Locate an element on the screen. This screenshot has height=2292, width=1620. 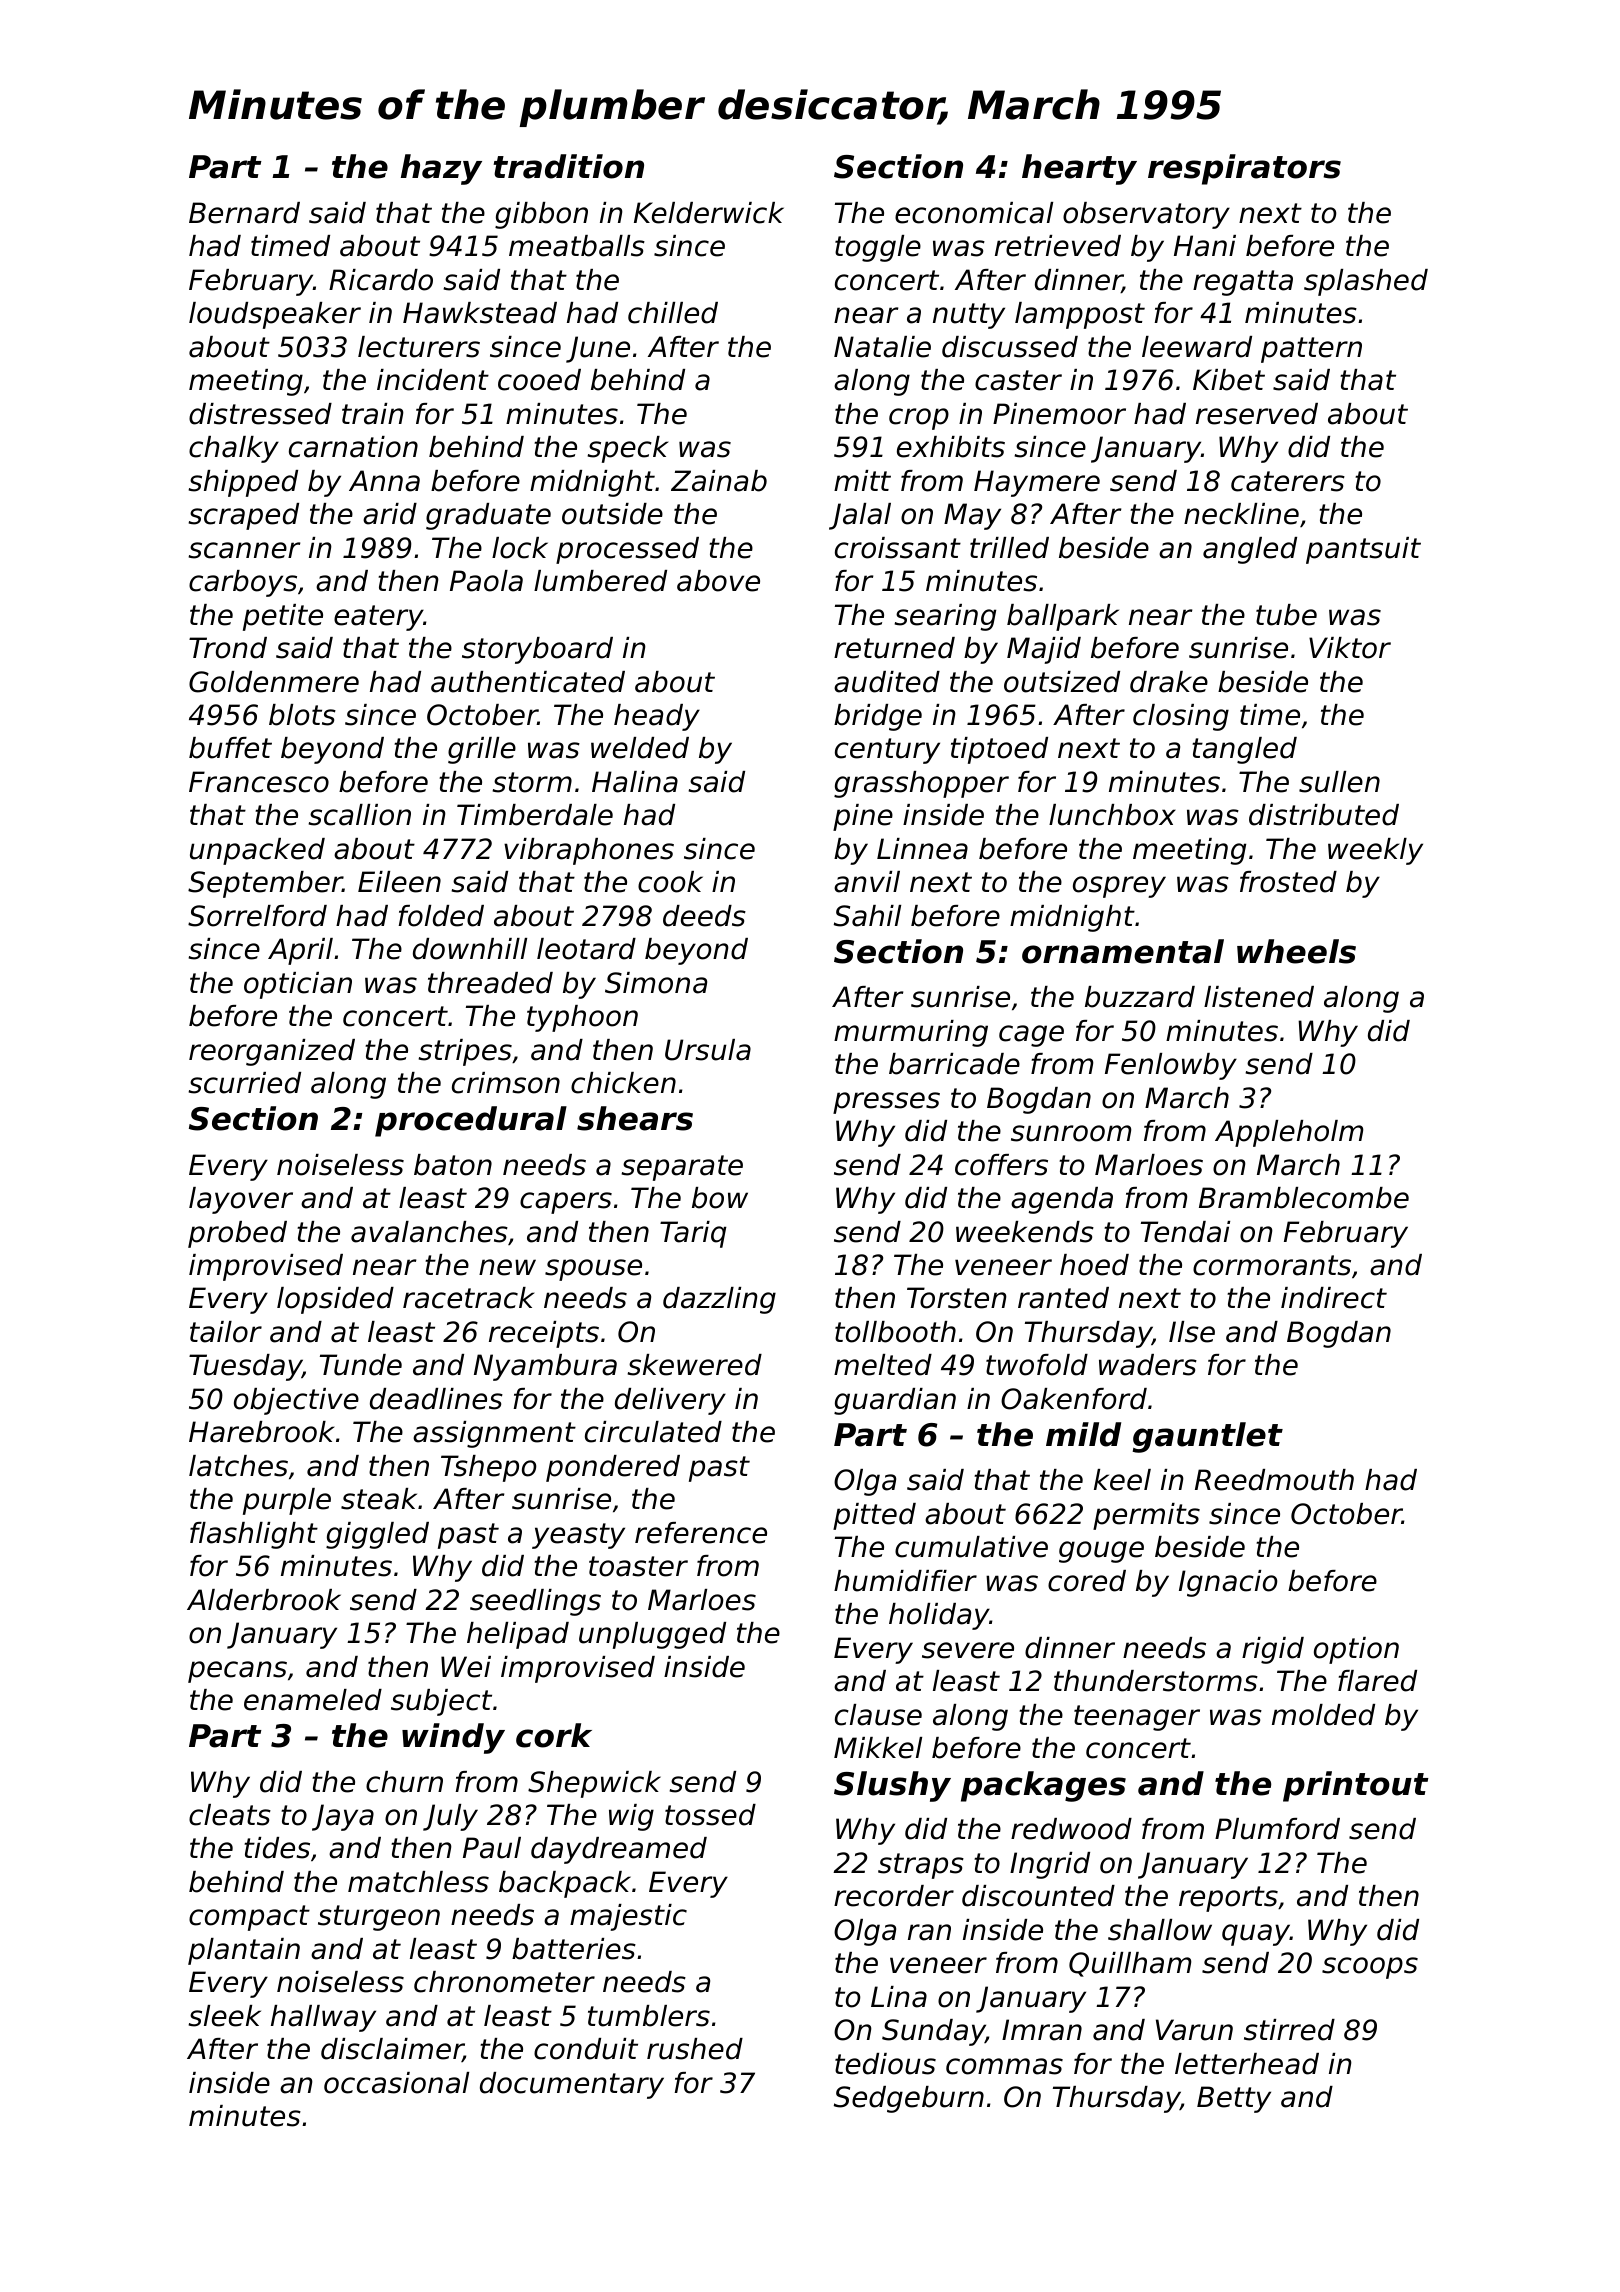
leeward is located at coordinates (1197, 347).
